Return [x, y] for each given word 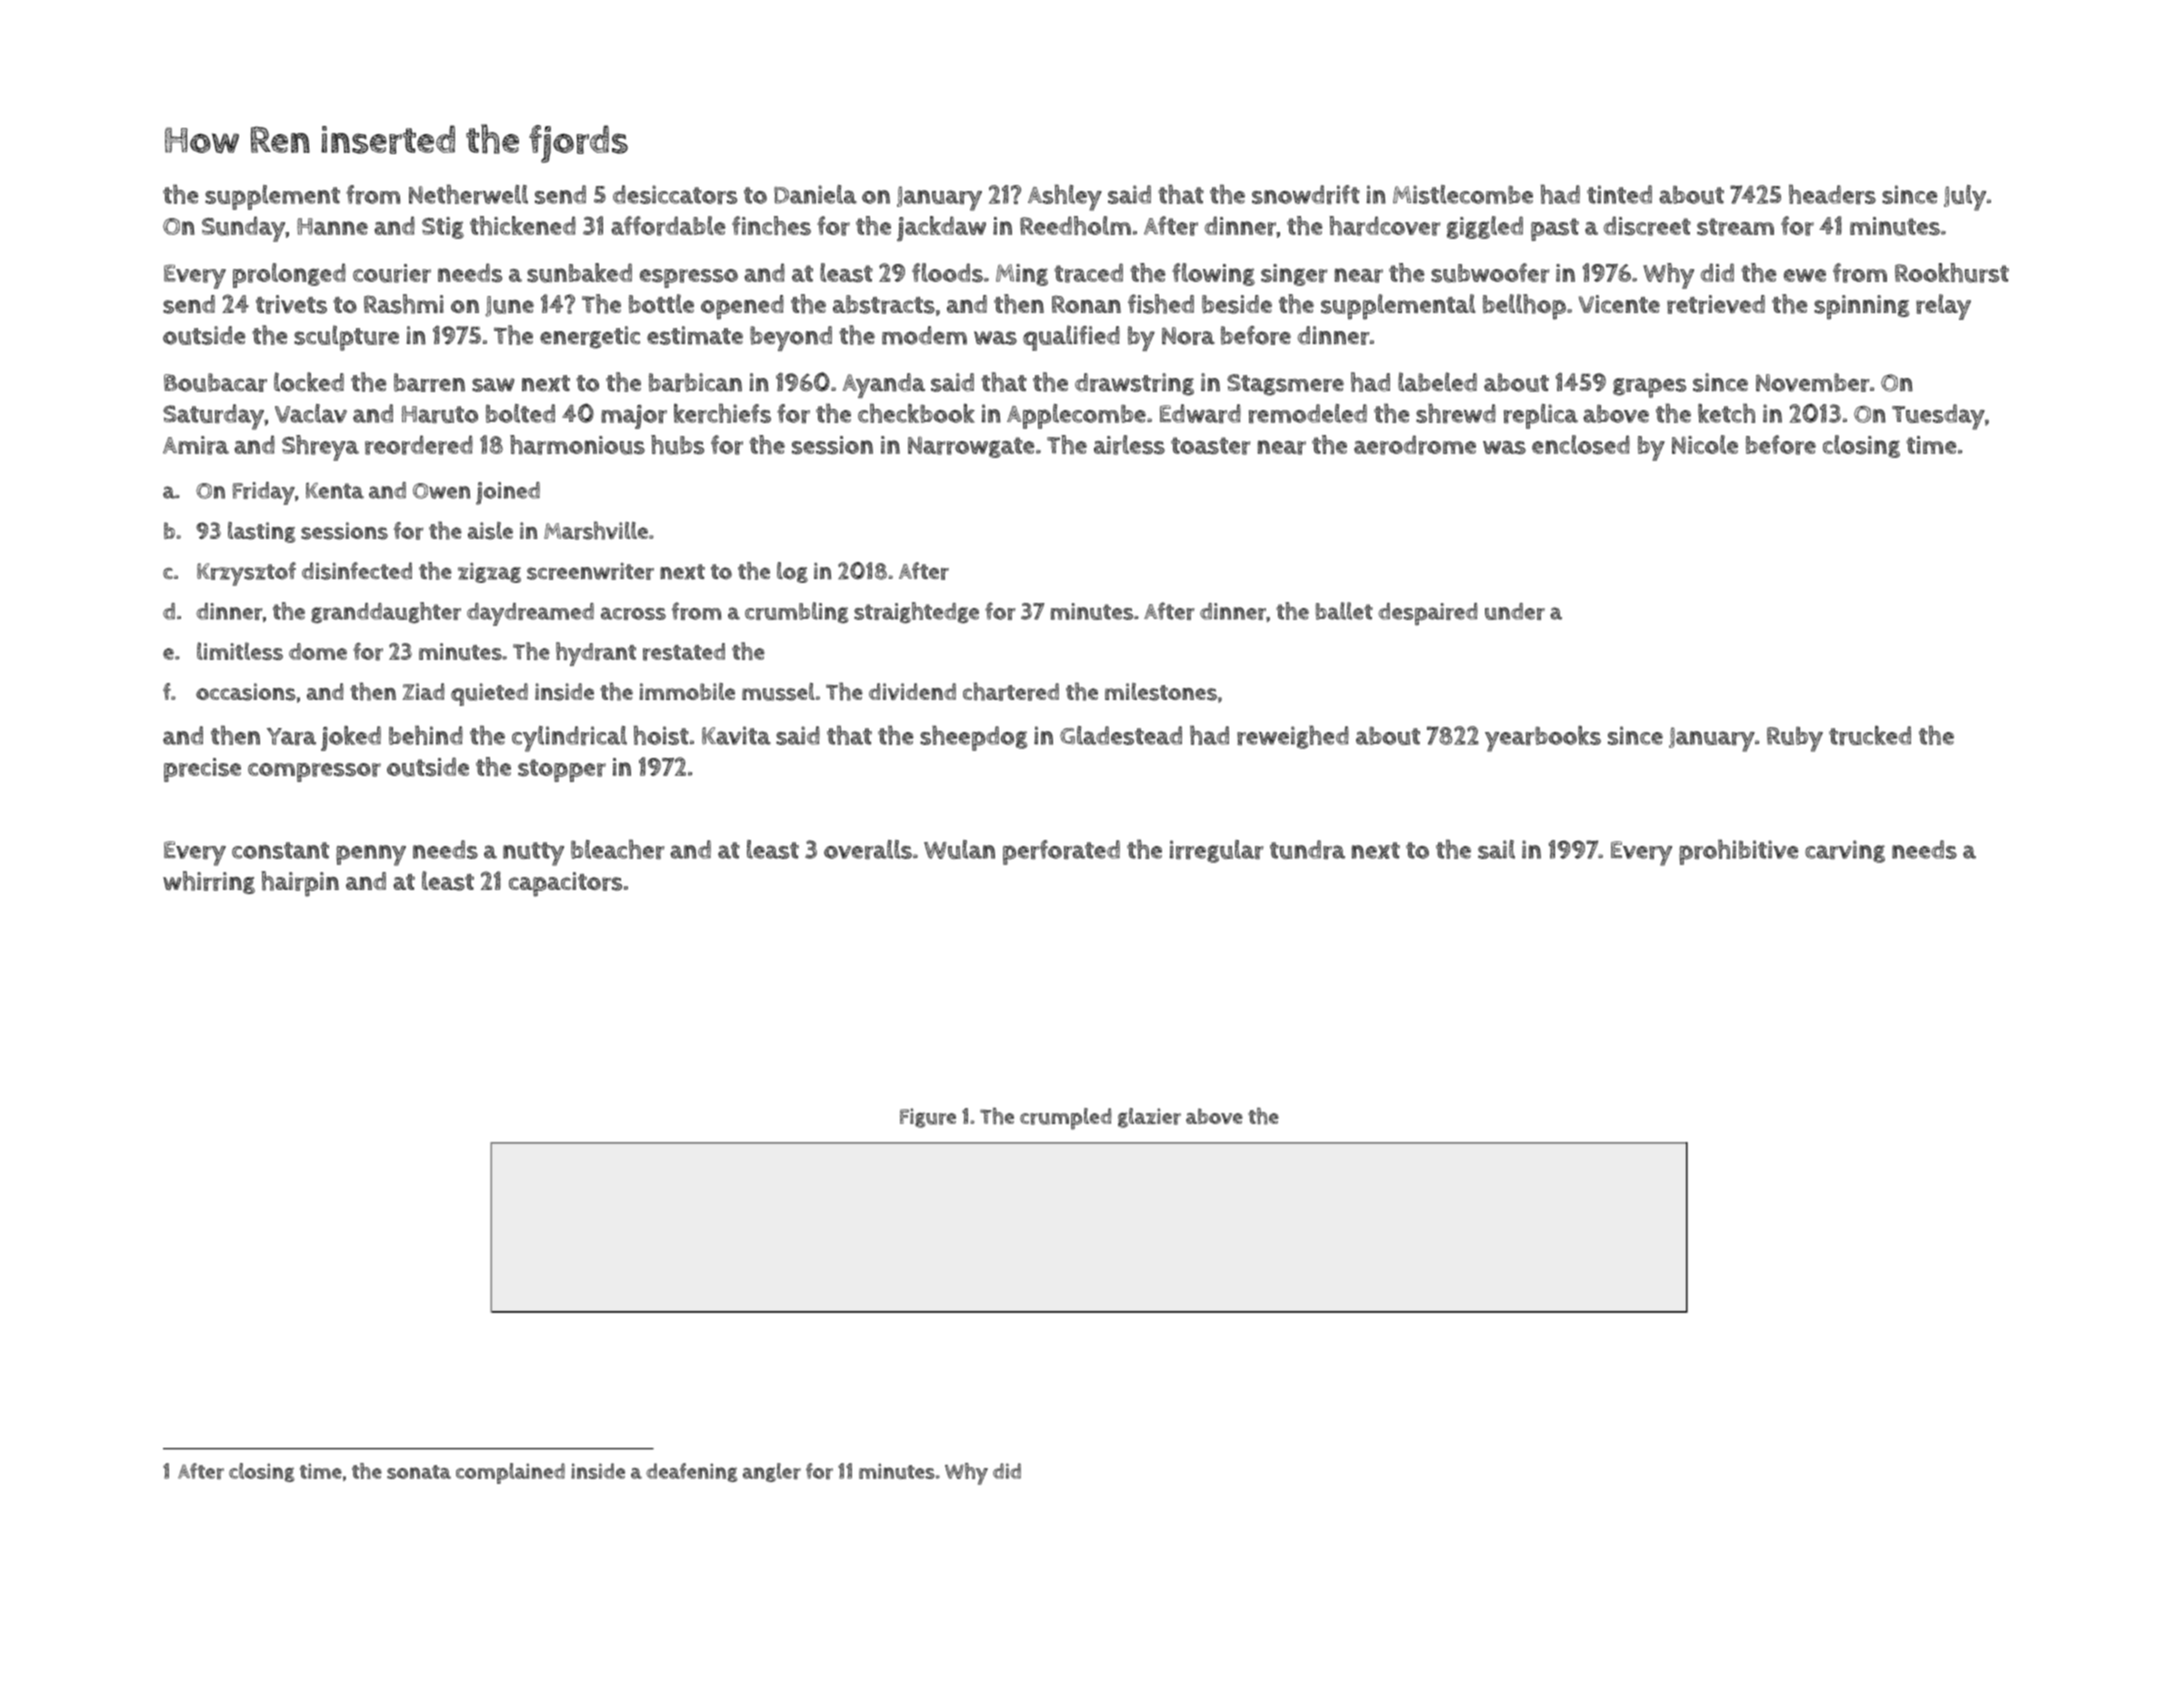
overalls [868, 849]
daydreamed [530, 614]
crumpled [1065, 1119]
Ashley [1065, 197]
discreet [1647, 226]
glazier [1149, 1118]
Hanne [332, 226]
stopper [562, 770]
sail [1496, 849]
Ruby [1795, 739]
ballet [1344, 611]
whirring [209, 882]
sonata [419, 1472]
